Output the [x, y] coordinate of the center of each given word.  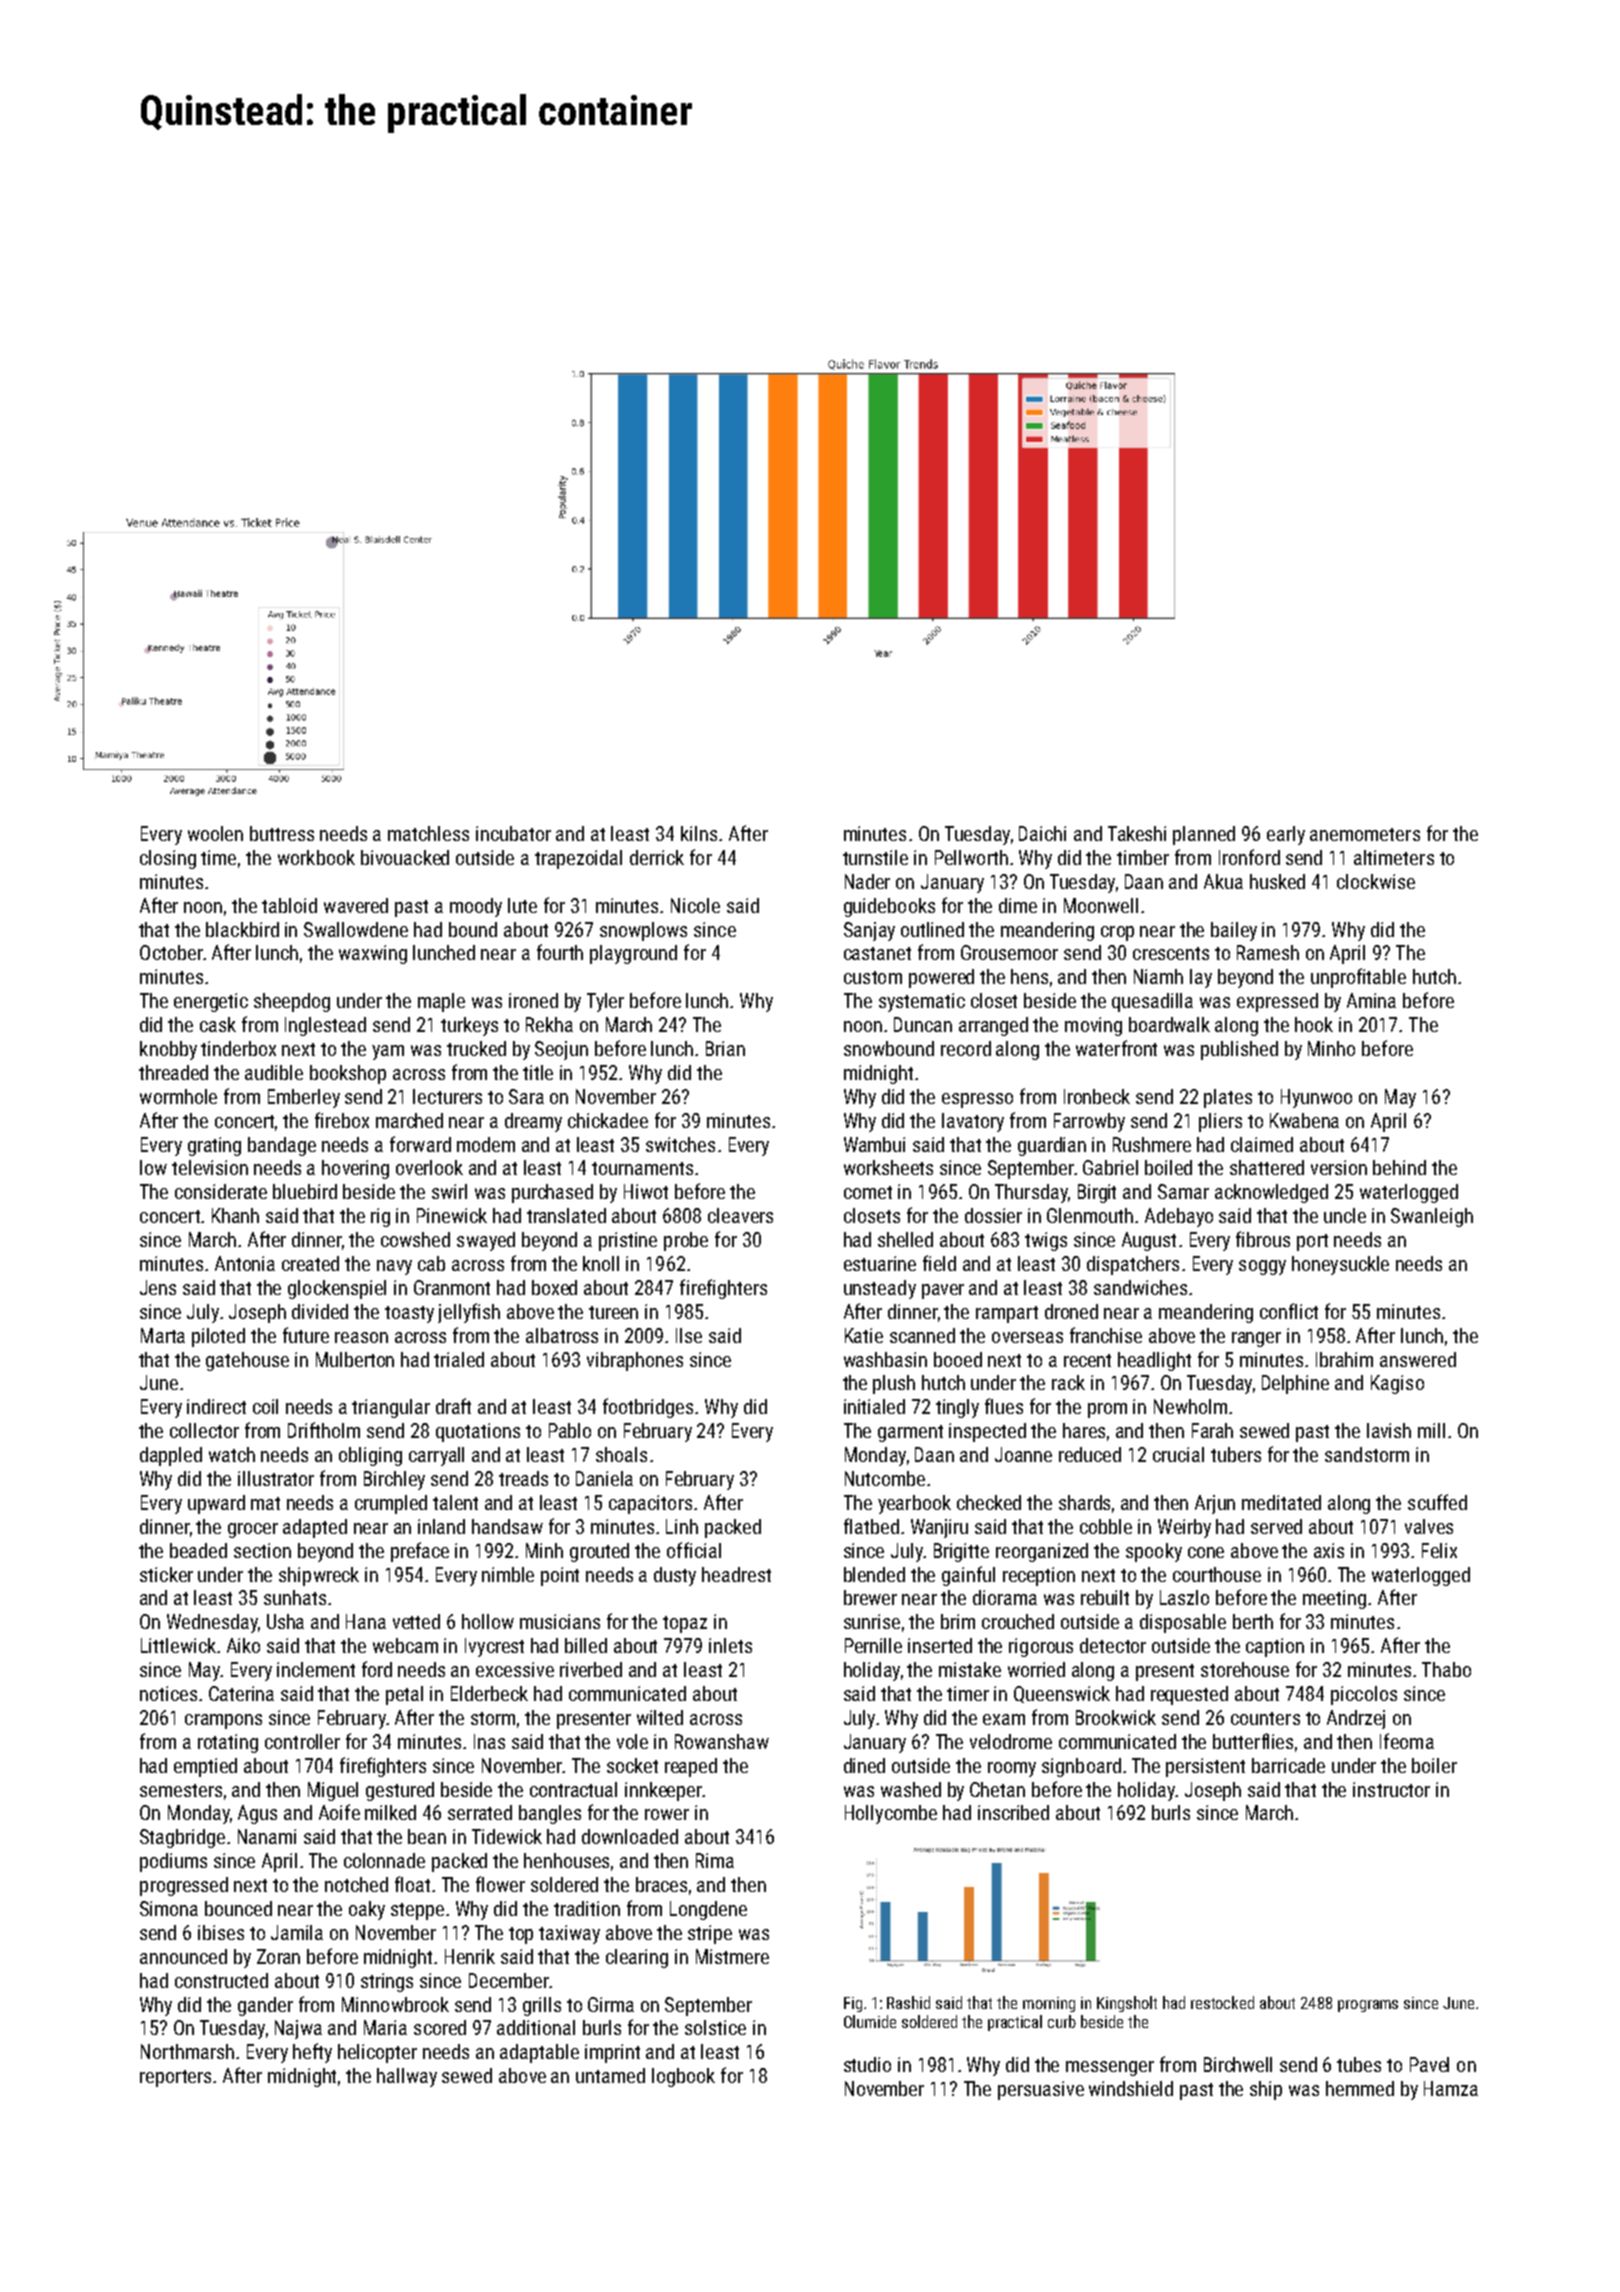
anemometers [1365, 834]
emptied [205, 1767]
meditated [1281, 1502]
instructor [1391, 1789]
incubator [513, 833]
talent [455, 1502]
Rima [715, 1860]
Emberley [304, 1098]
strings [387, 1982]
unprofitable [1358, 978]
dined [864, 1765]
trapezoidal [578, 859]
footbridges [648, 1408]
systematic [922, 1002]
